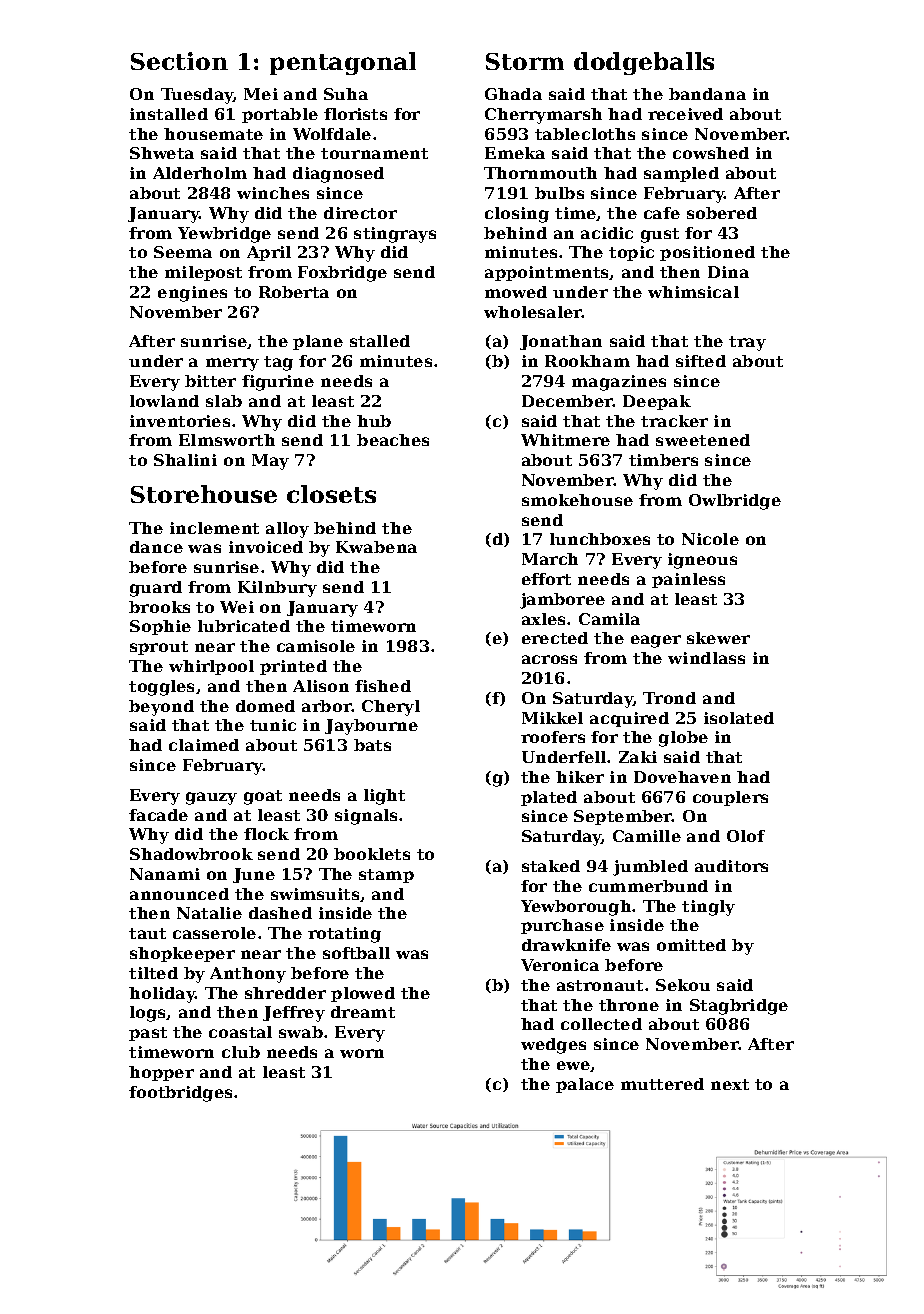 This page has width=924, height=1314. I want to click on cowshed, so click(711, 153).
